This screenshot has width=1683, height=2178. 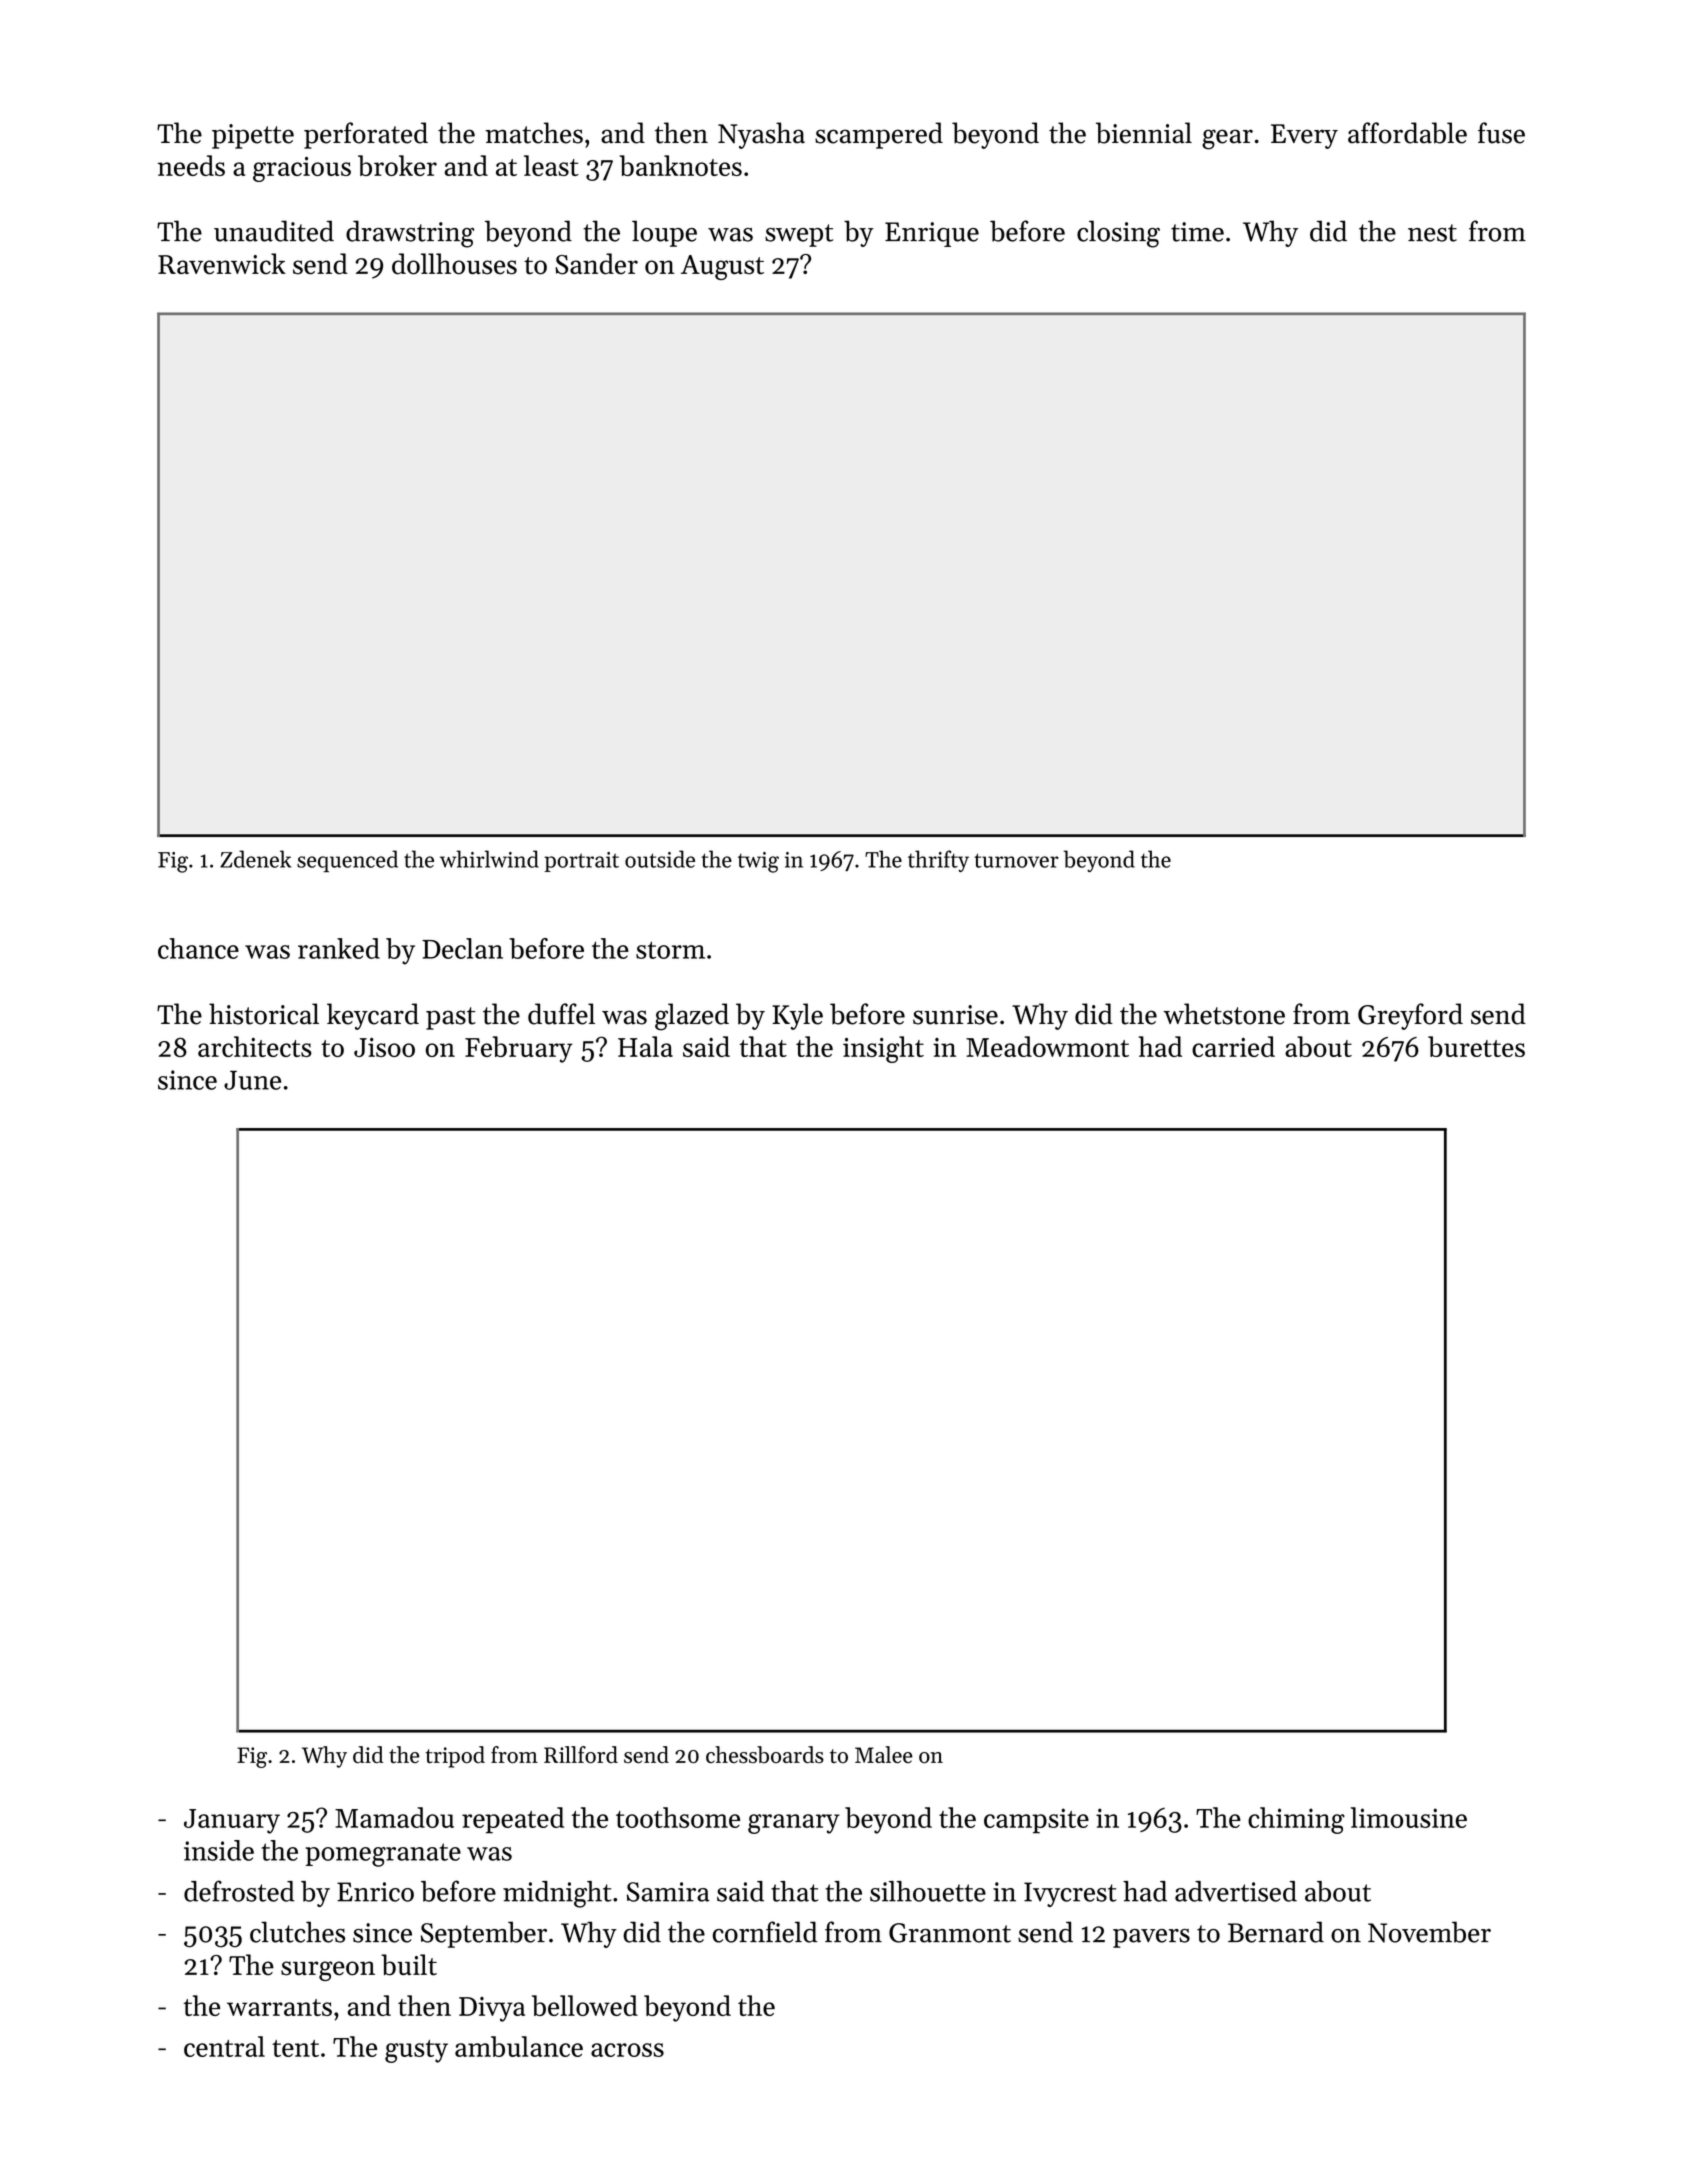 What do you see at coordinates (455, 1757) in the screenshot?
I see `tripod` at bounding box center [455, 1757].
